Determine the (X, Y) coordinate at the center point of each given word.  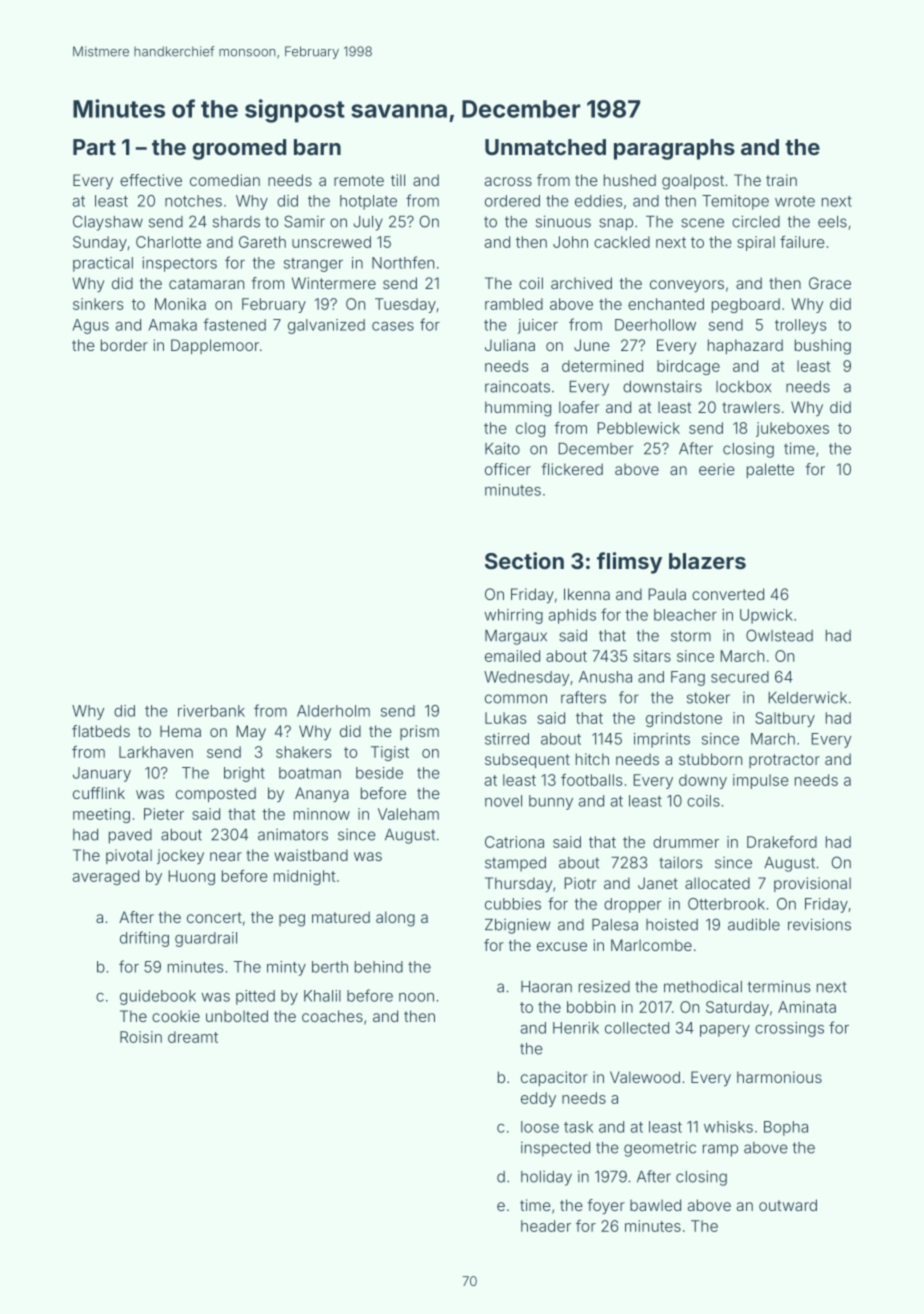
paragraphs (674, 149)
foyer (606, 1207)
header (546, 1226)
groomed (239, 149)
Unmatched (545, 147)
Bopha (786, 1128)
